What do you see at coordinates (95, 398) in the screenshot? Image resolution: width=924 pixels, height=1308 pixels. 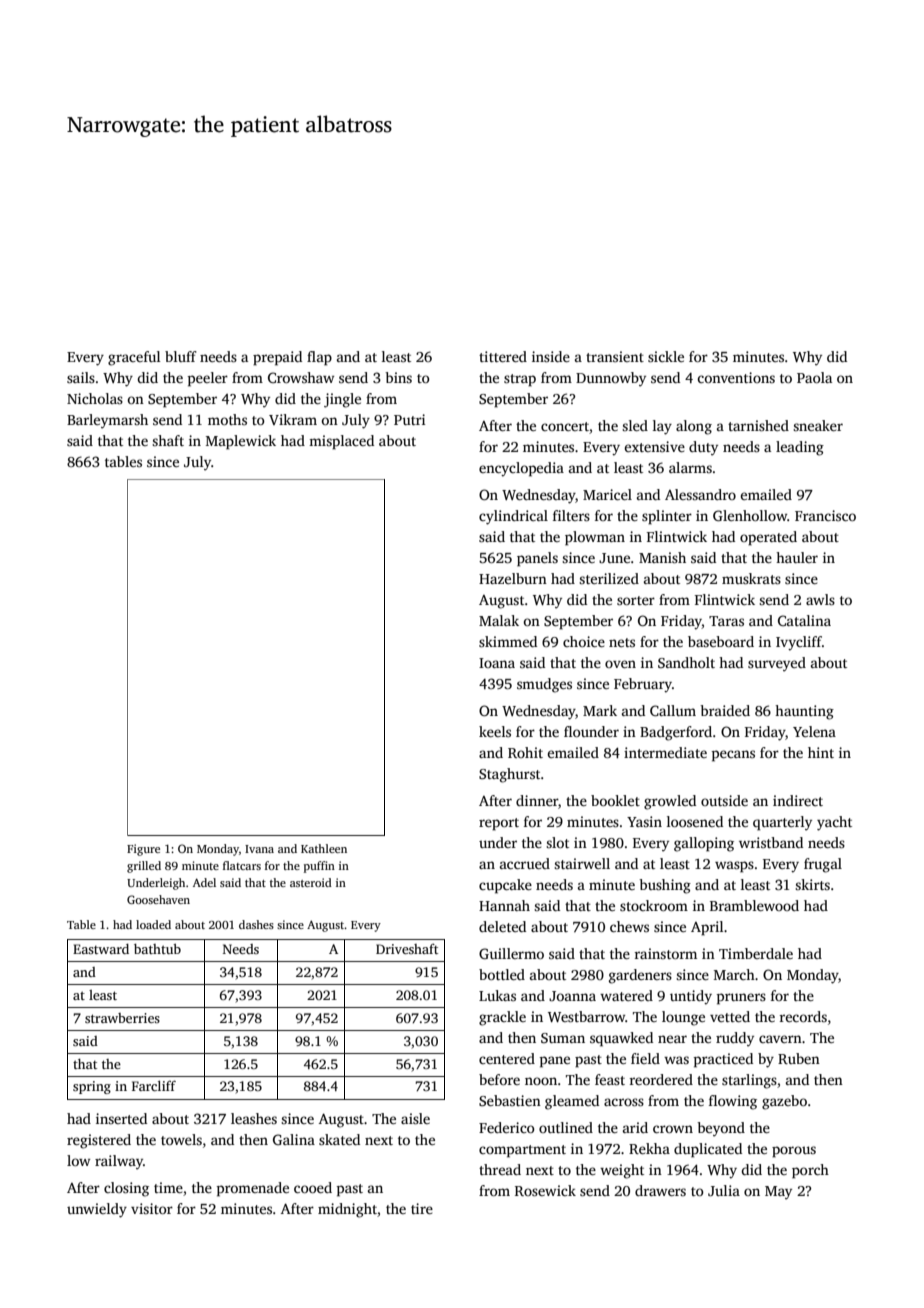 I see `Nicholas` at bounding box center [95, 398].
